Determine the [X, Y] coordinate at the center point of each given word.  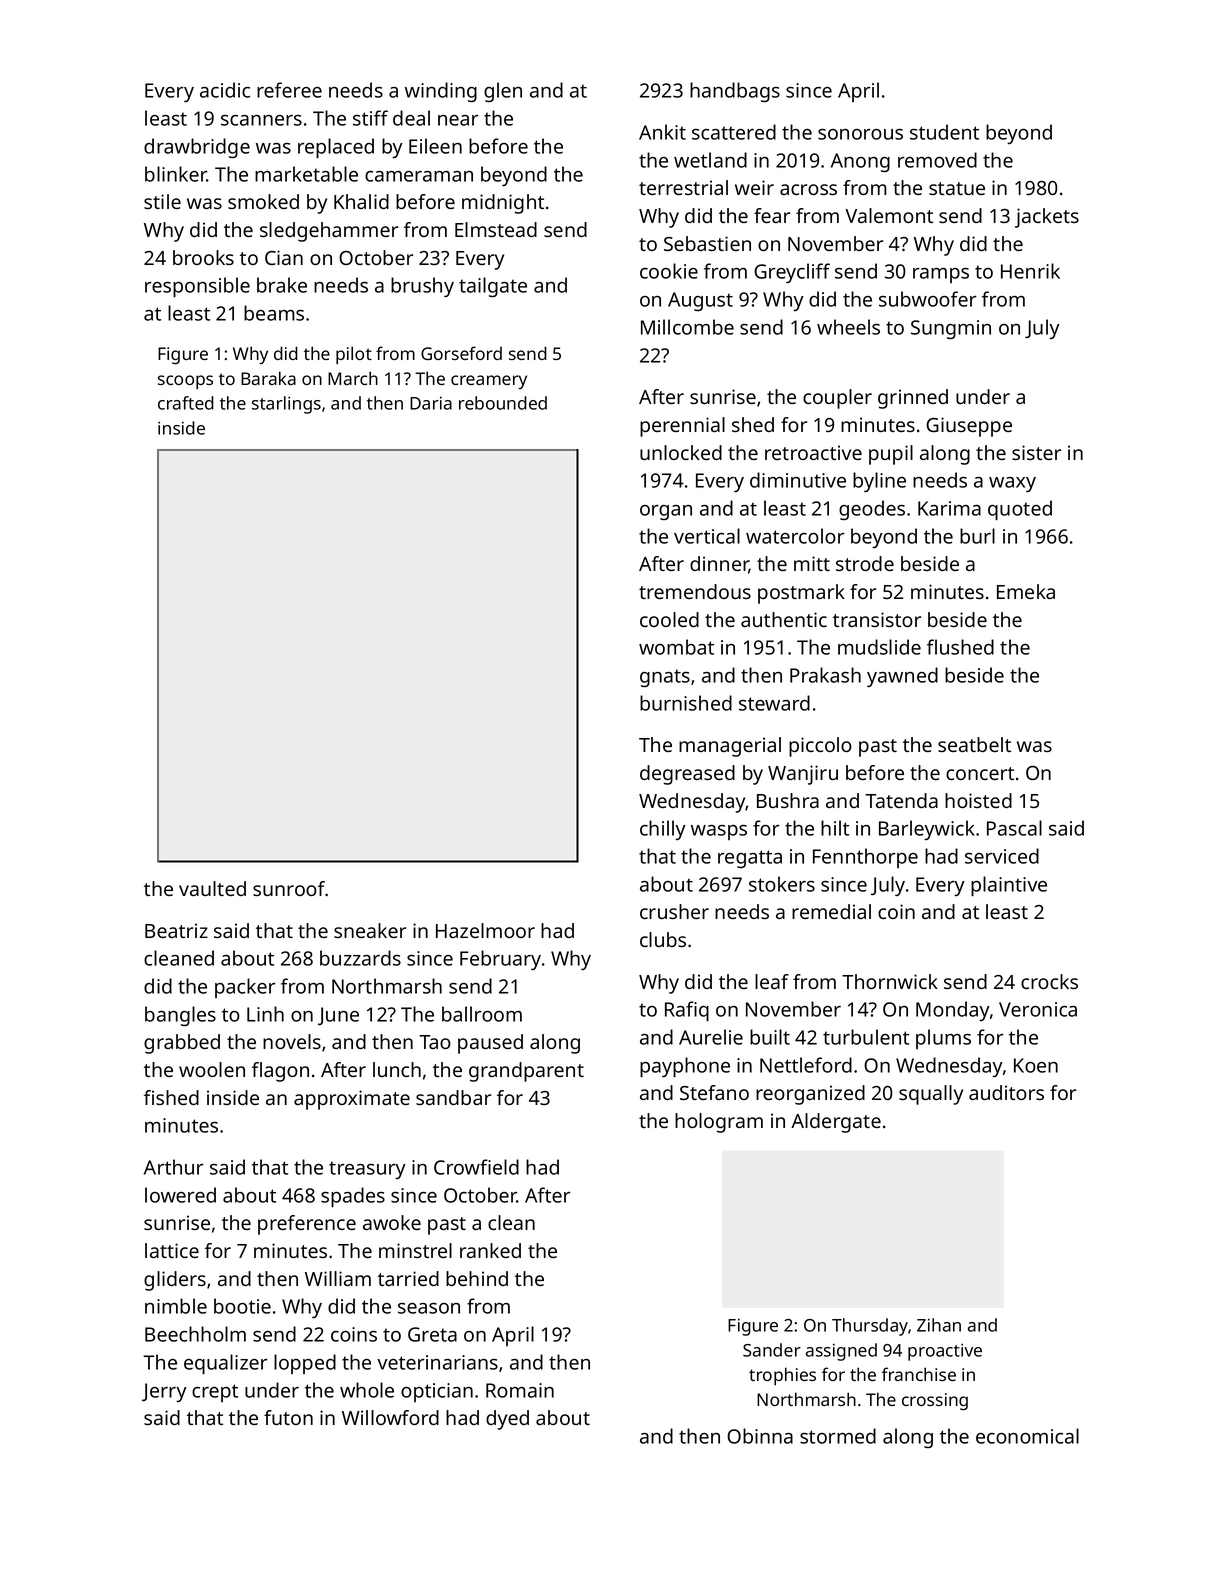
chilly [663, 830]
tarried [408, 1278]
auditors [1006, 1092]
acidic [225, 90]
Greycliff [792, 273]
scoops [185, 382]
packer [245, 988]
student [944, 132]
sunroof [289, 888]
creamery [489, 382]
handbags [735, 92]
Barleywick [927, 830]
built [770, 1037]
